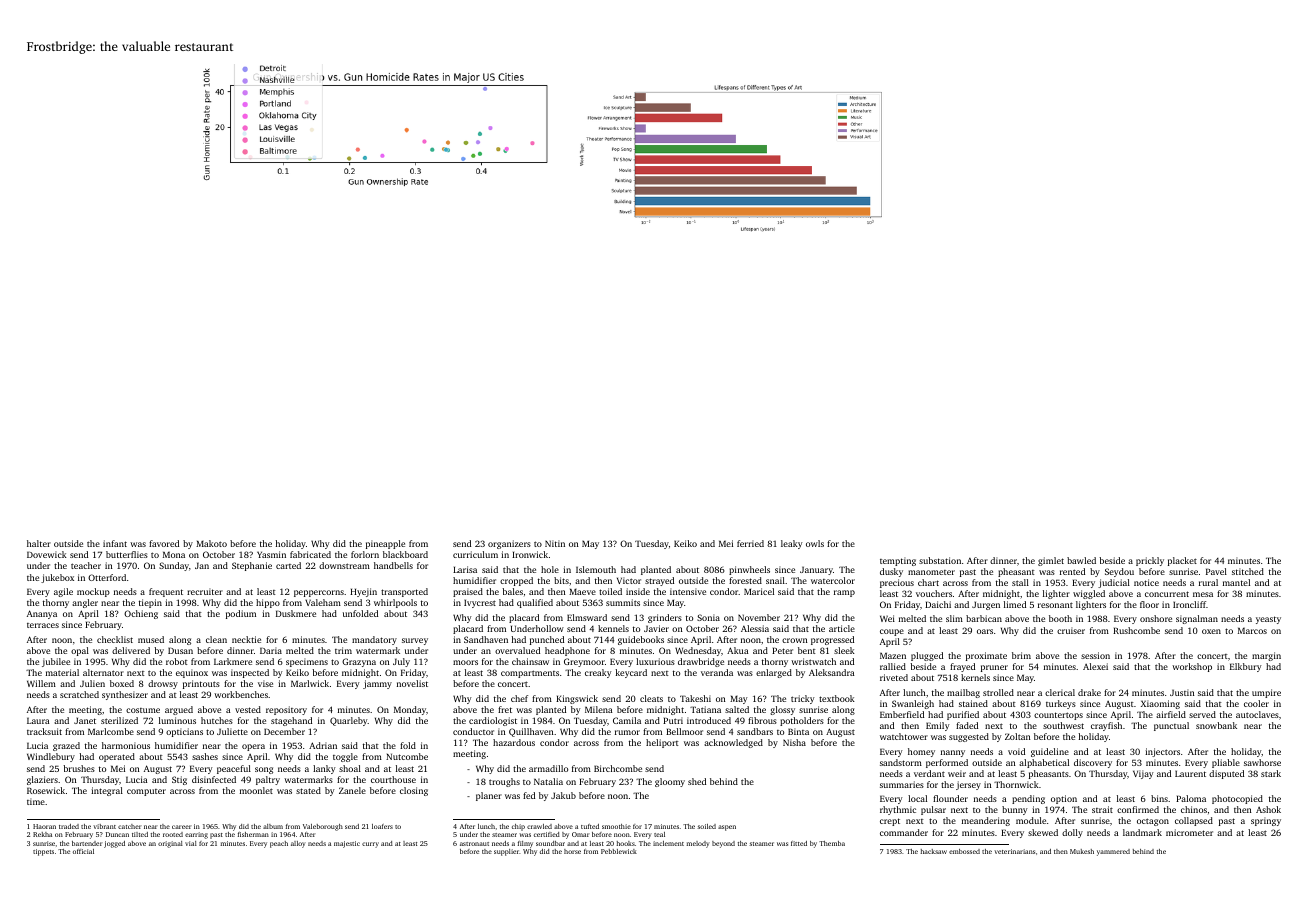  Describe the element at coordinates (890, 822) in the page. I see `crept` at that location.
